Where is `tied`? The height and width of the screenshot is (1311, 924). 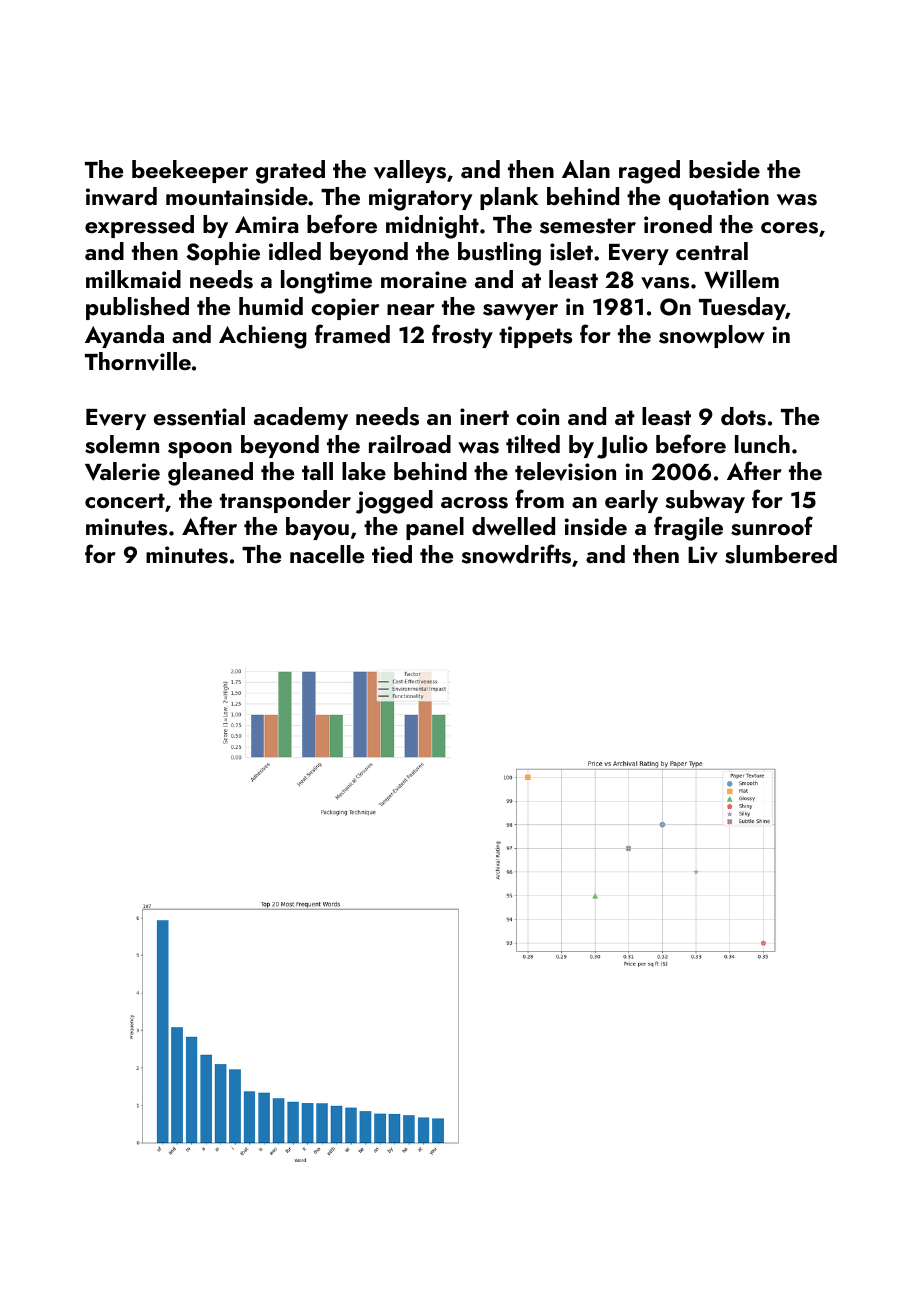
tied is located at coordinates (392, 554).
